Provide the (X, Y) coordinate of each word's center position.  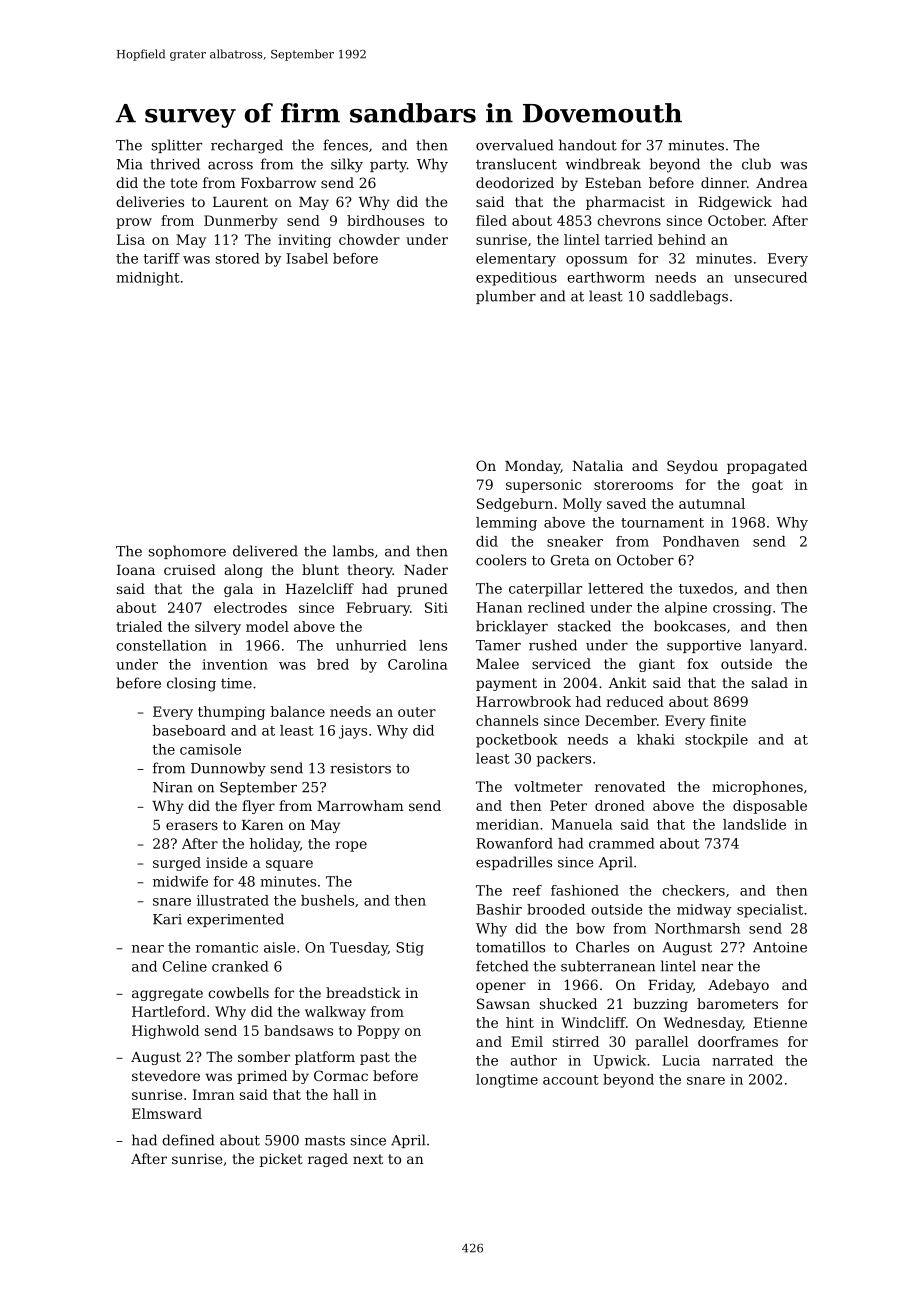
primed (262, 1077)
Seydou (692, 467)
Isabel (307, 258)
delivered (265, 551)
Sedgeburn (515, 505)
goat (767, 486)
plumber (506, 297)
